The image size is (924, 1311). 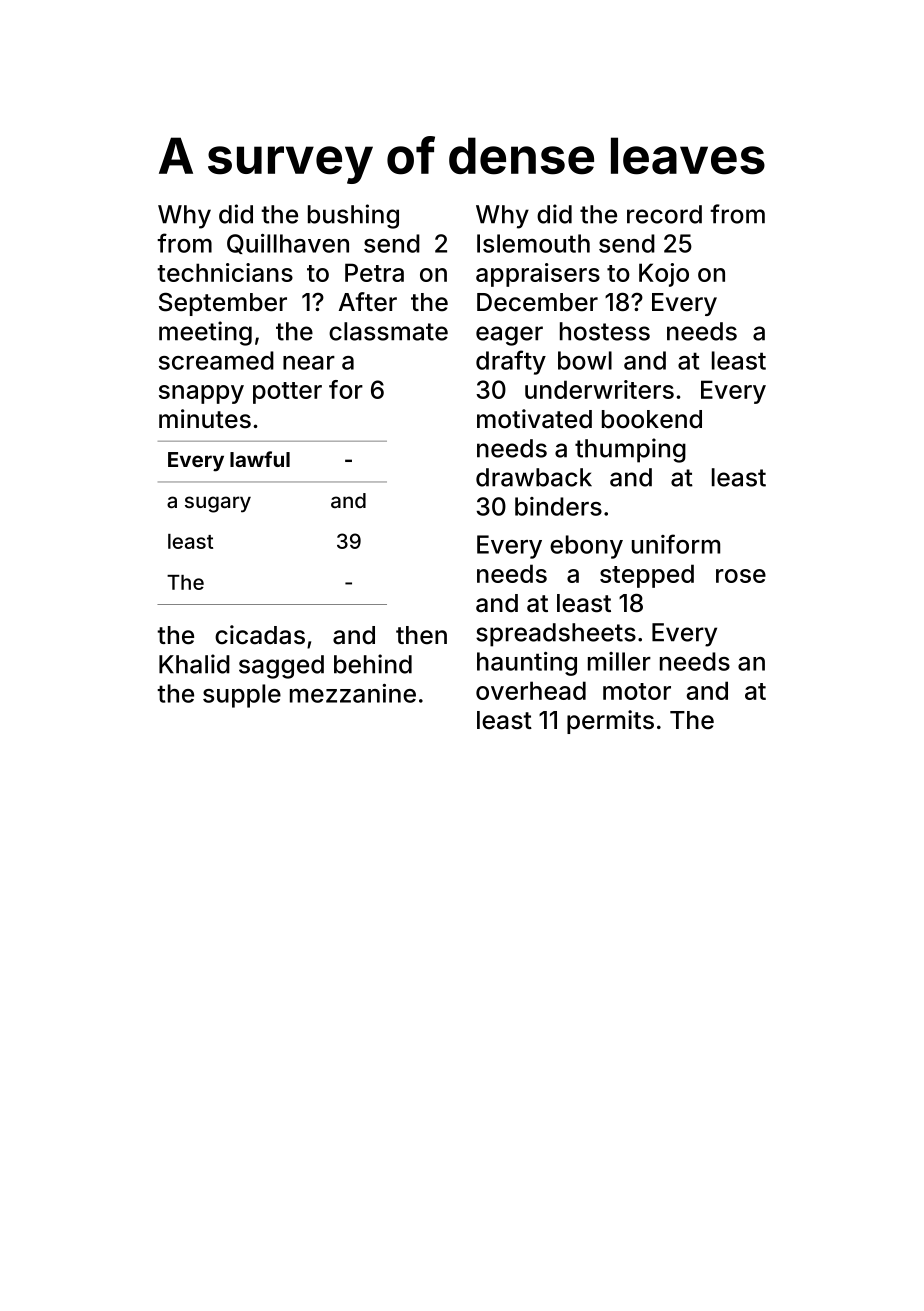 What do you see at coordinates (664, 214) in the page?
I see `record` at bounding box center [664, 214].
